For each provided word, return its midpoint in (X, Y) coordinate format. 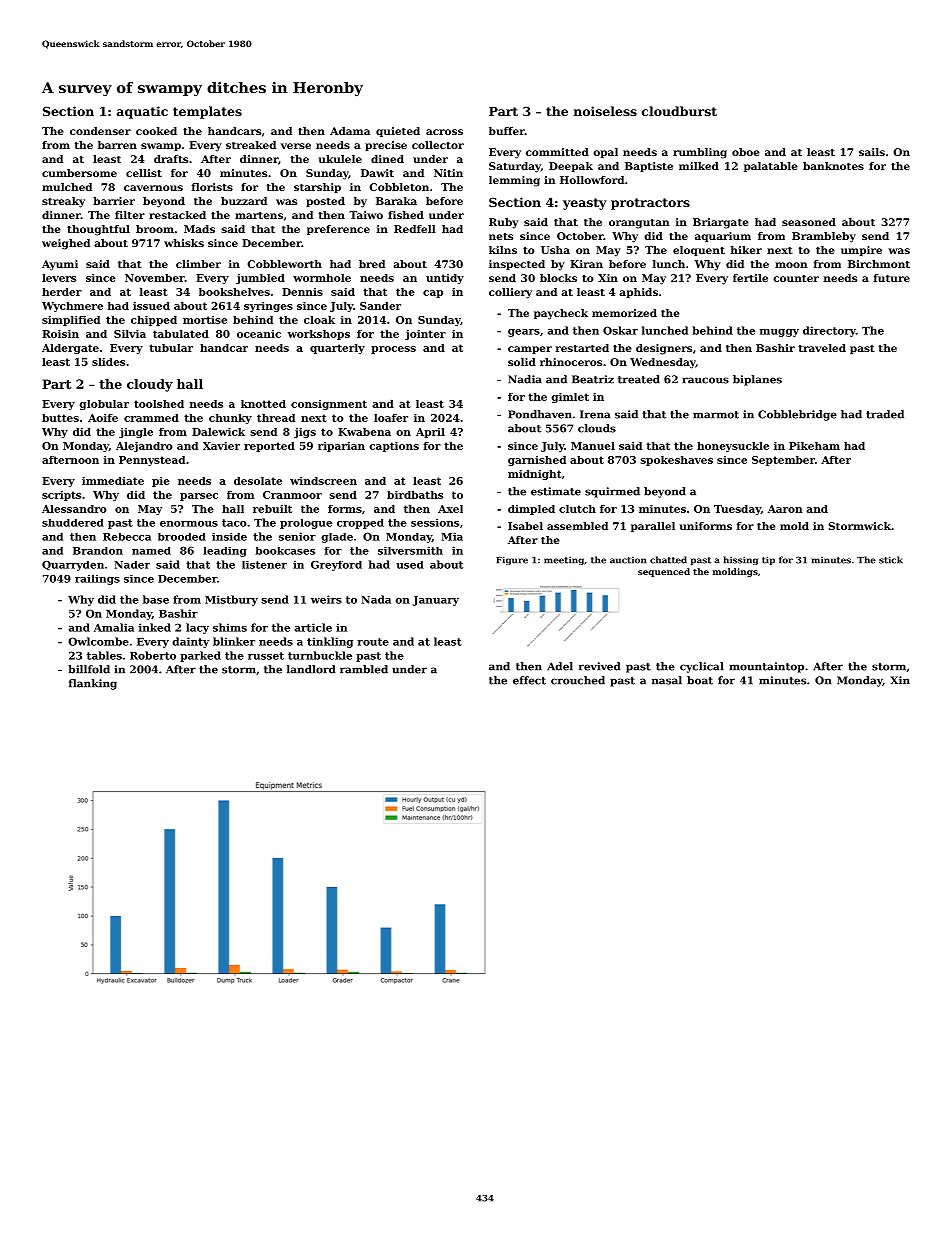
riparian (341, 447)
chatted (668, 560)
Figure (512, 560)
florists (212, 187)
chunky (230, 419)
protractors (650, 204)
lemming (514, 181)
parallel (653, 527)
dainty (190, 642)
